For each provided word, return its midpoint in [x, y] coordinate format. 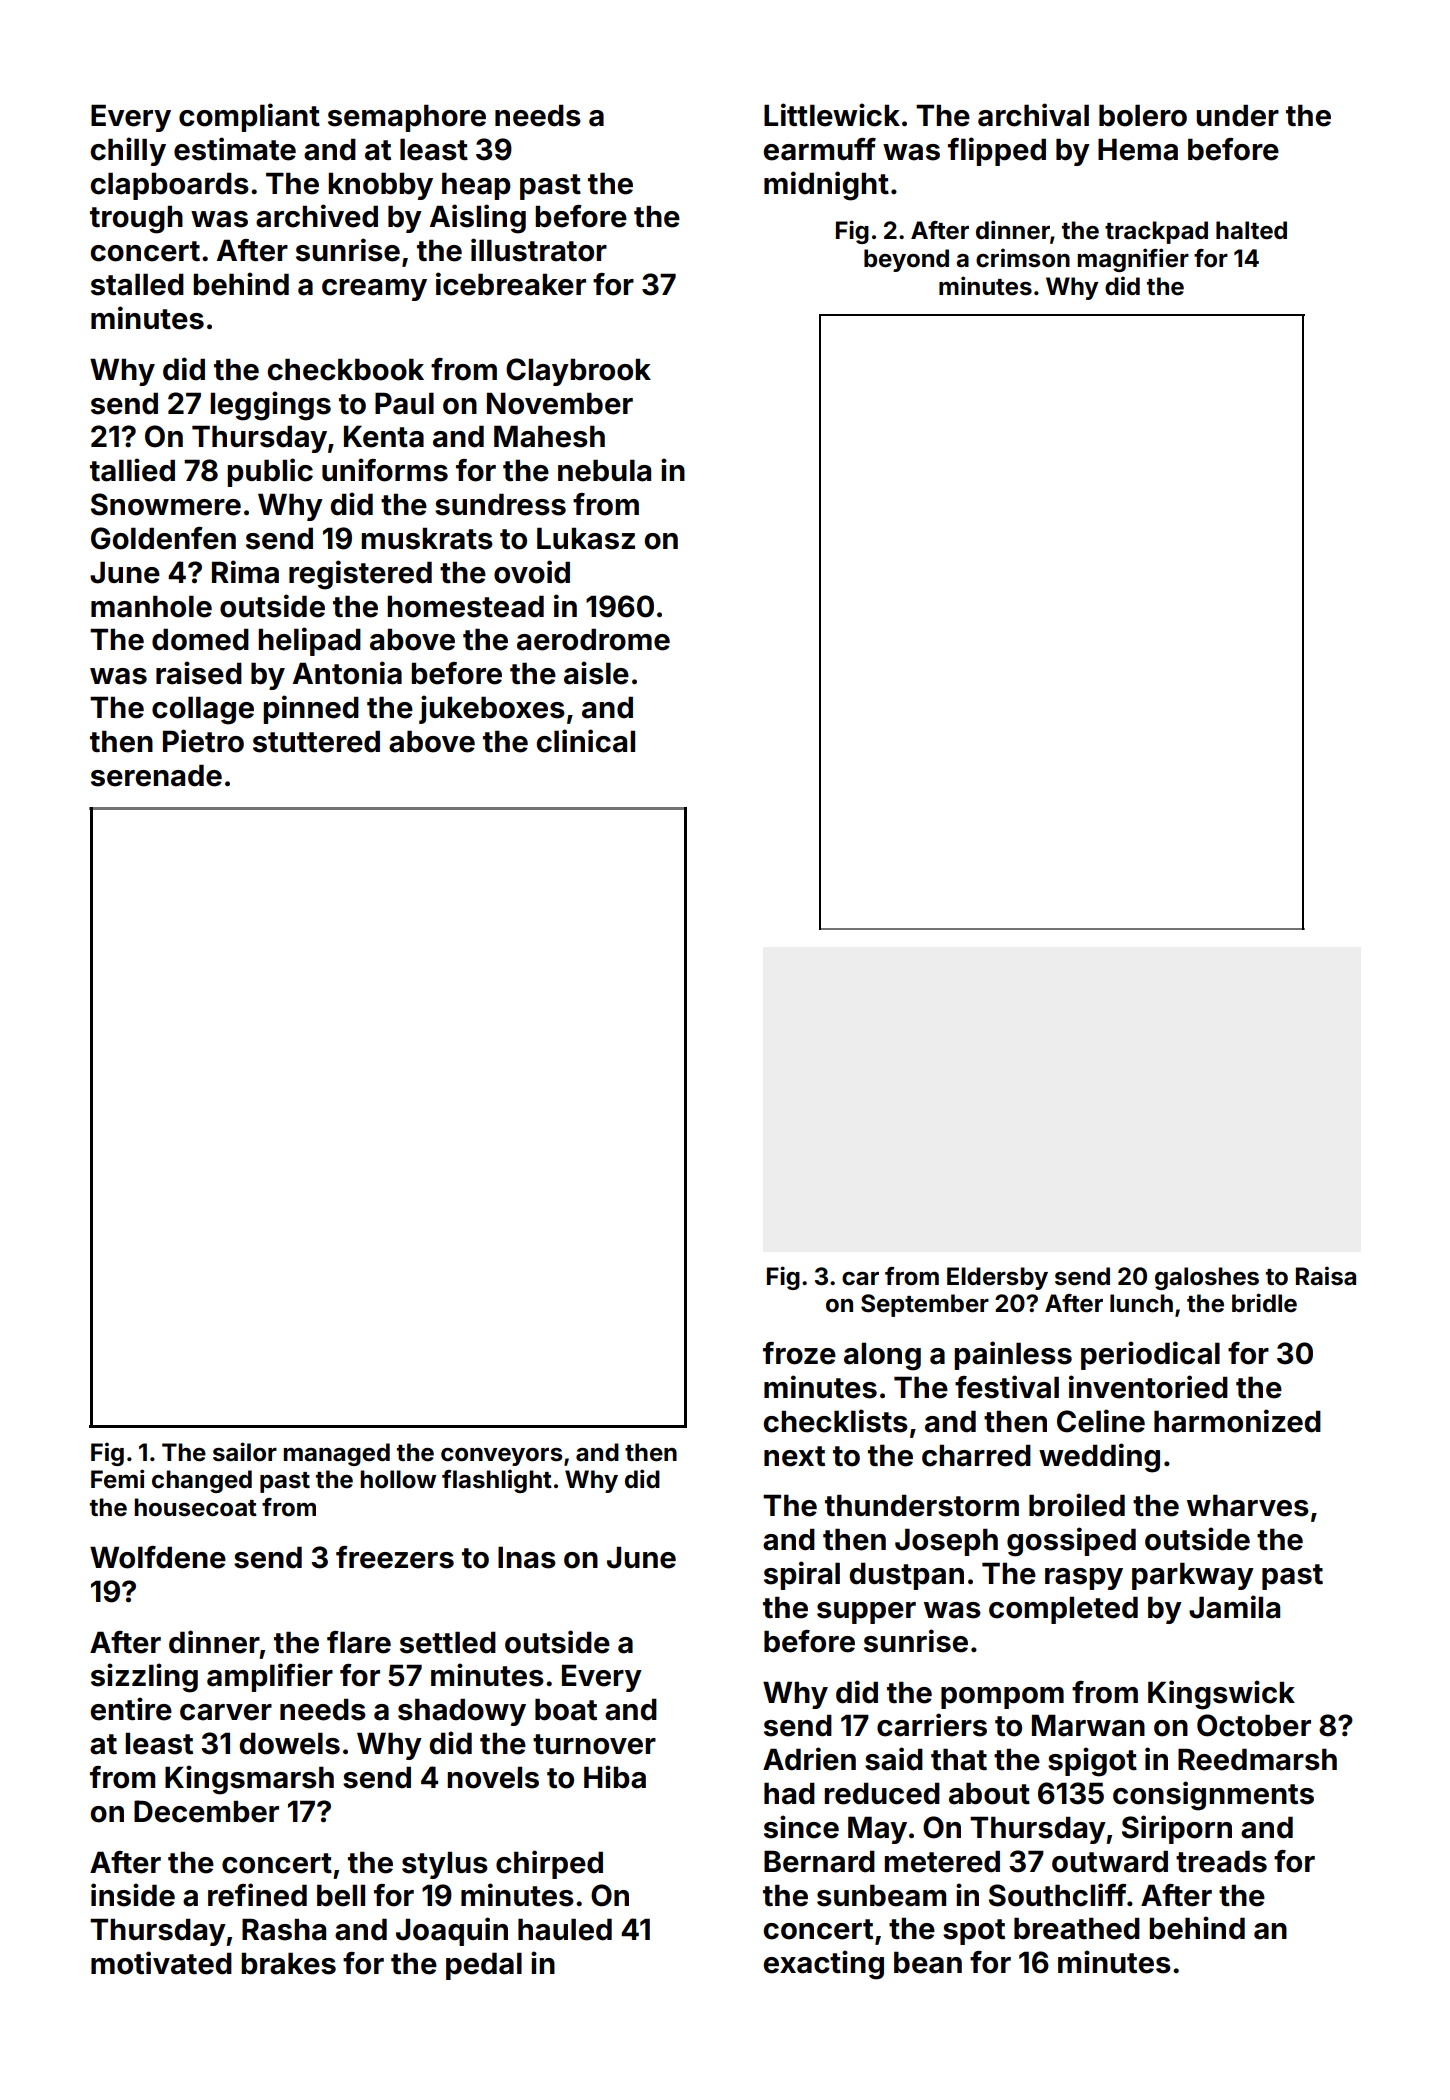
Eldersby [997, 1278]
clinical [586, 741]
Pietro [203, 741]
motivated [161, 1963]
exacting [824, 1965]
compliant [249, 117]
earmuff [820, 149]
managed [336, 1454]
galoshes [1207, 1278]
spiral [802, 1575]
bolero [1143, 115]
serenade [156, 775]
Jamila [1234, 1607]
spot [974, 1932]
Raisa [1326, 1276]
